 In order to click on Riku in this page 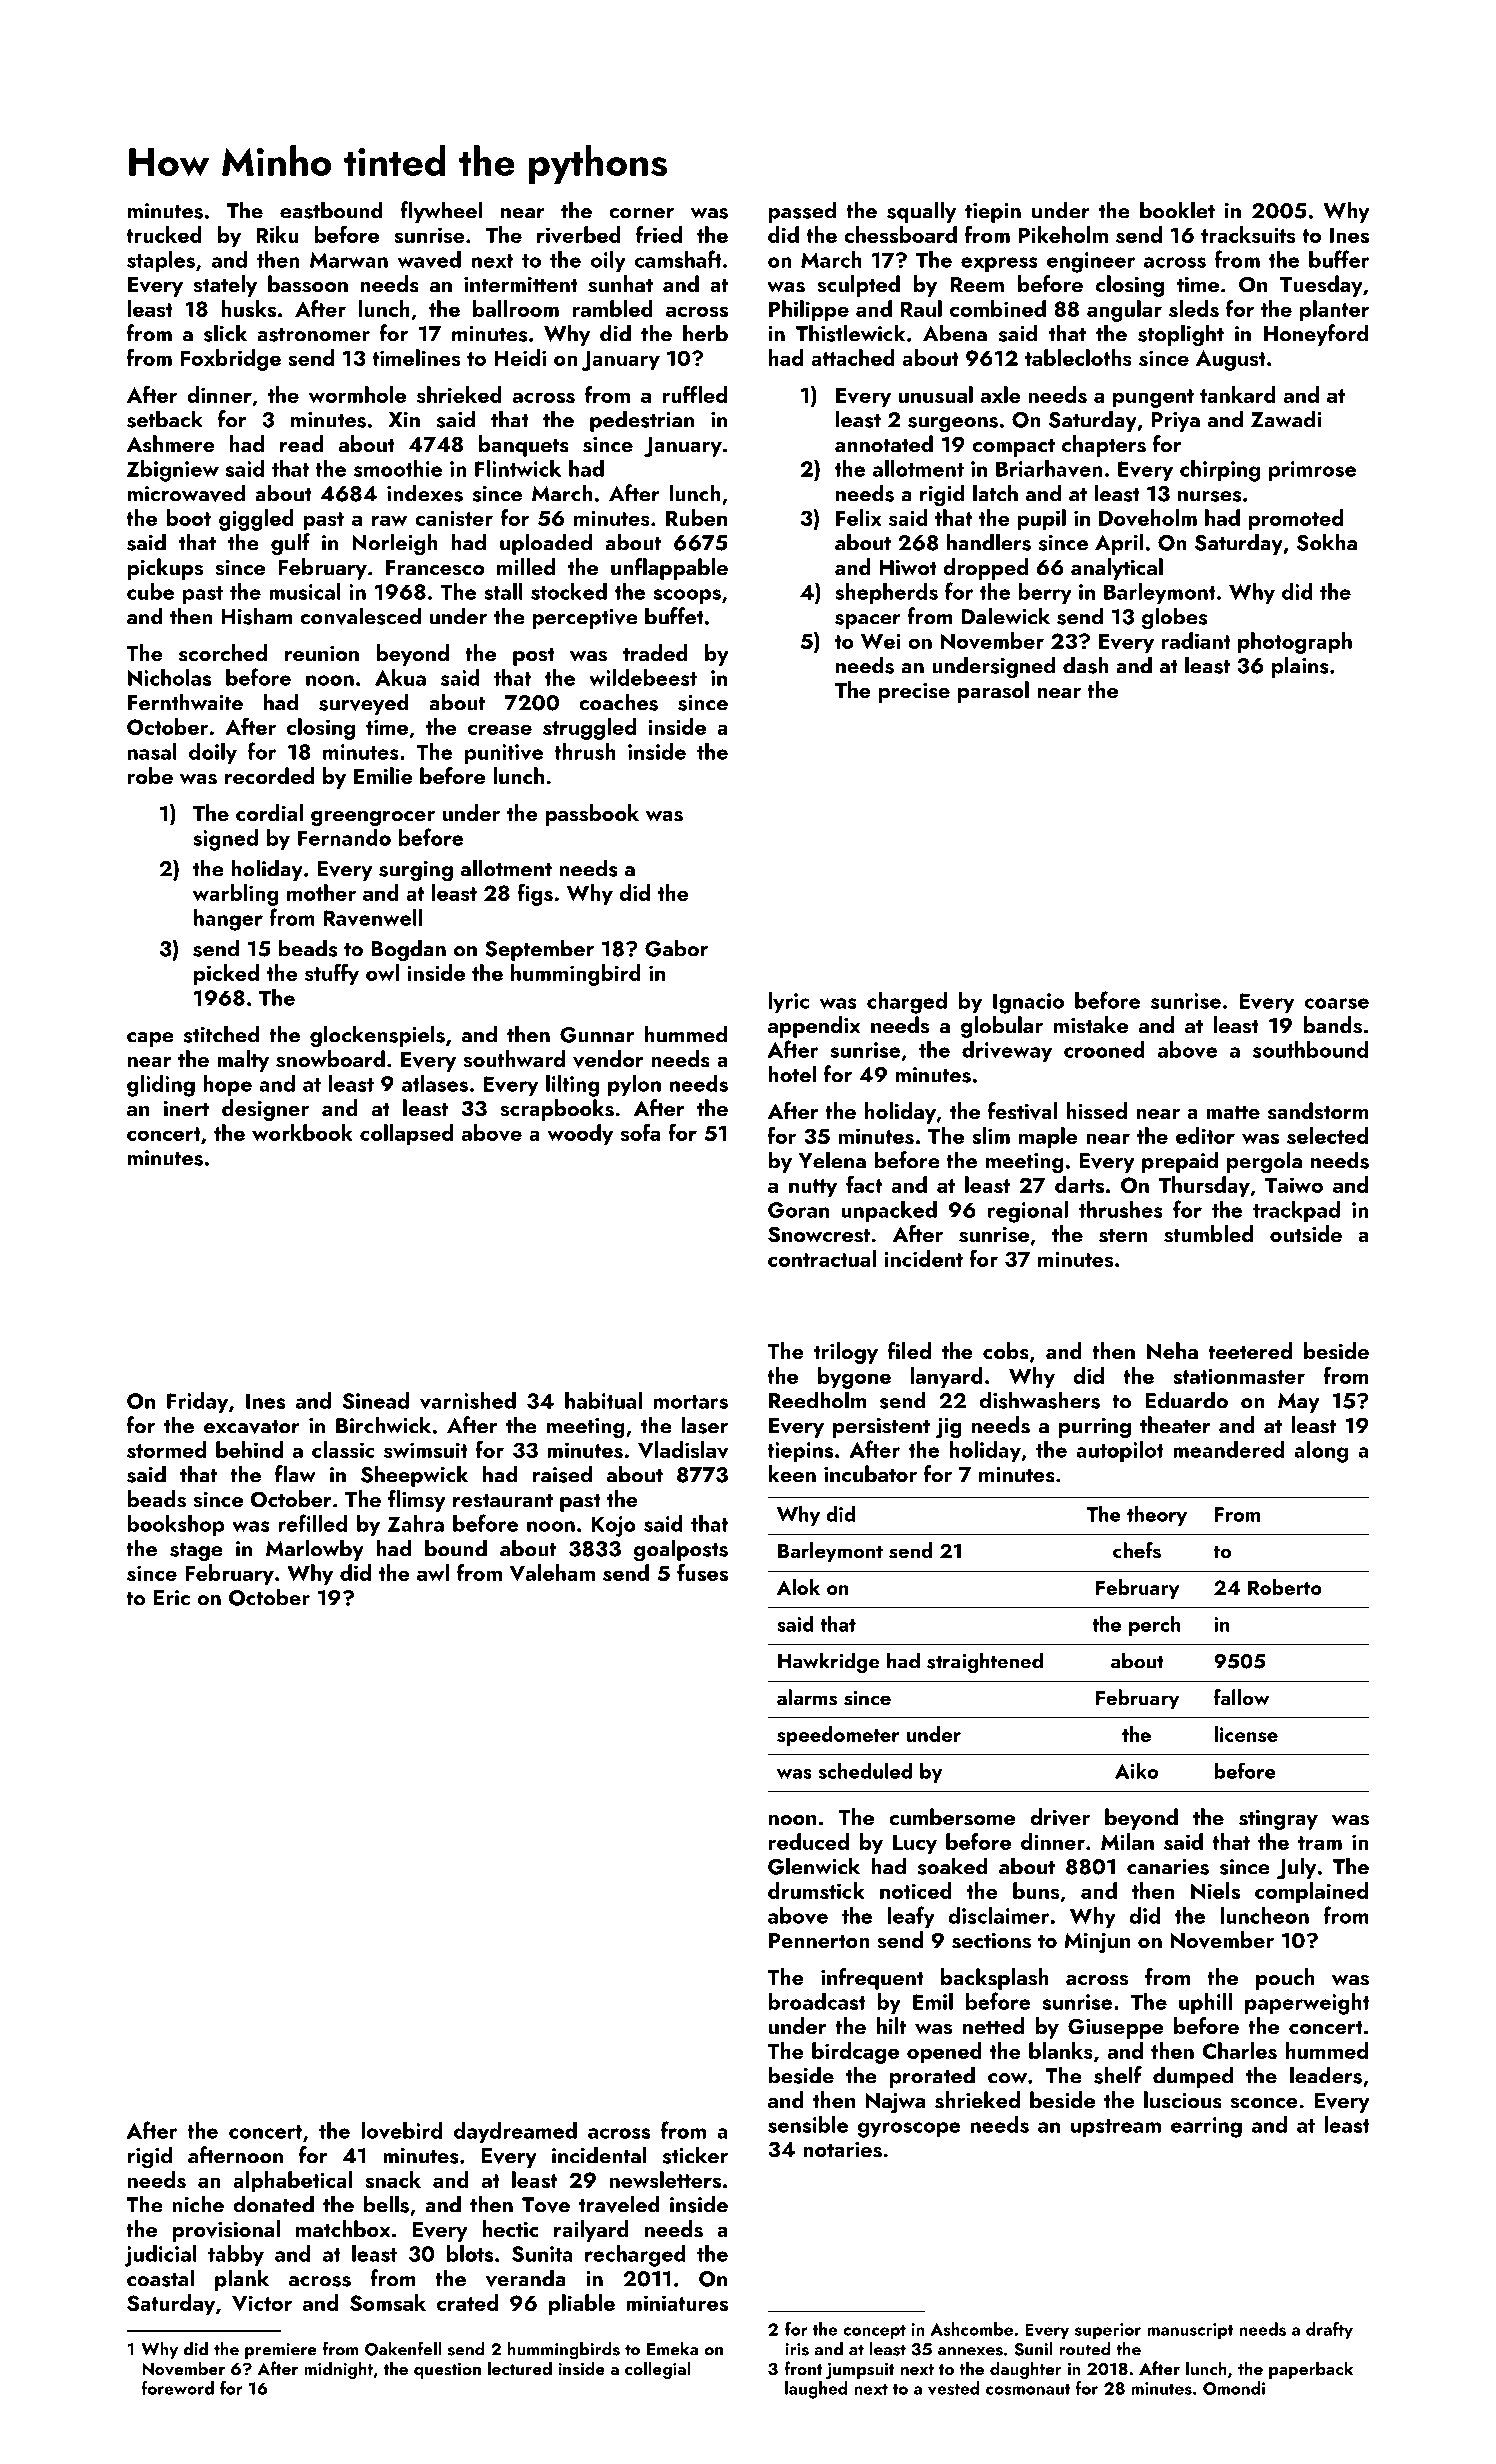, I will do `click(277, 234)`.
